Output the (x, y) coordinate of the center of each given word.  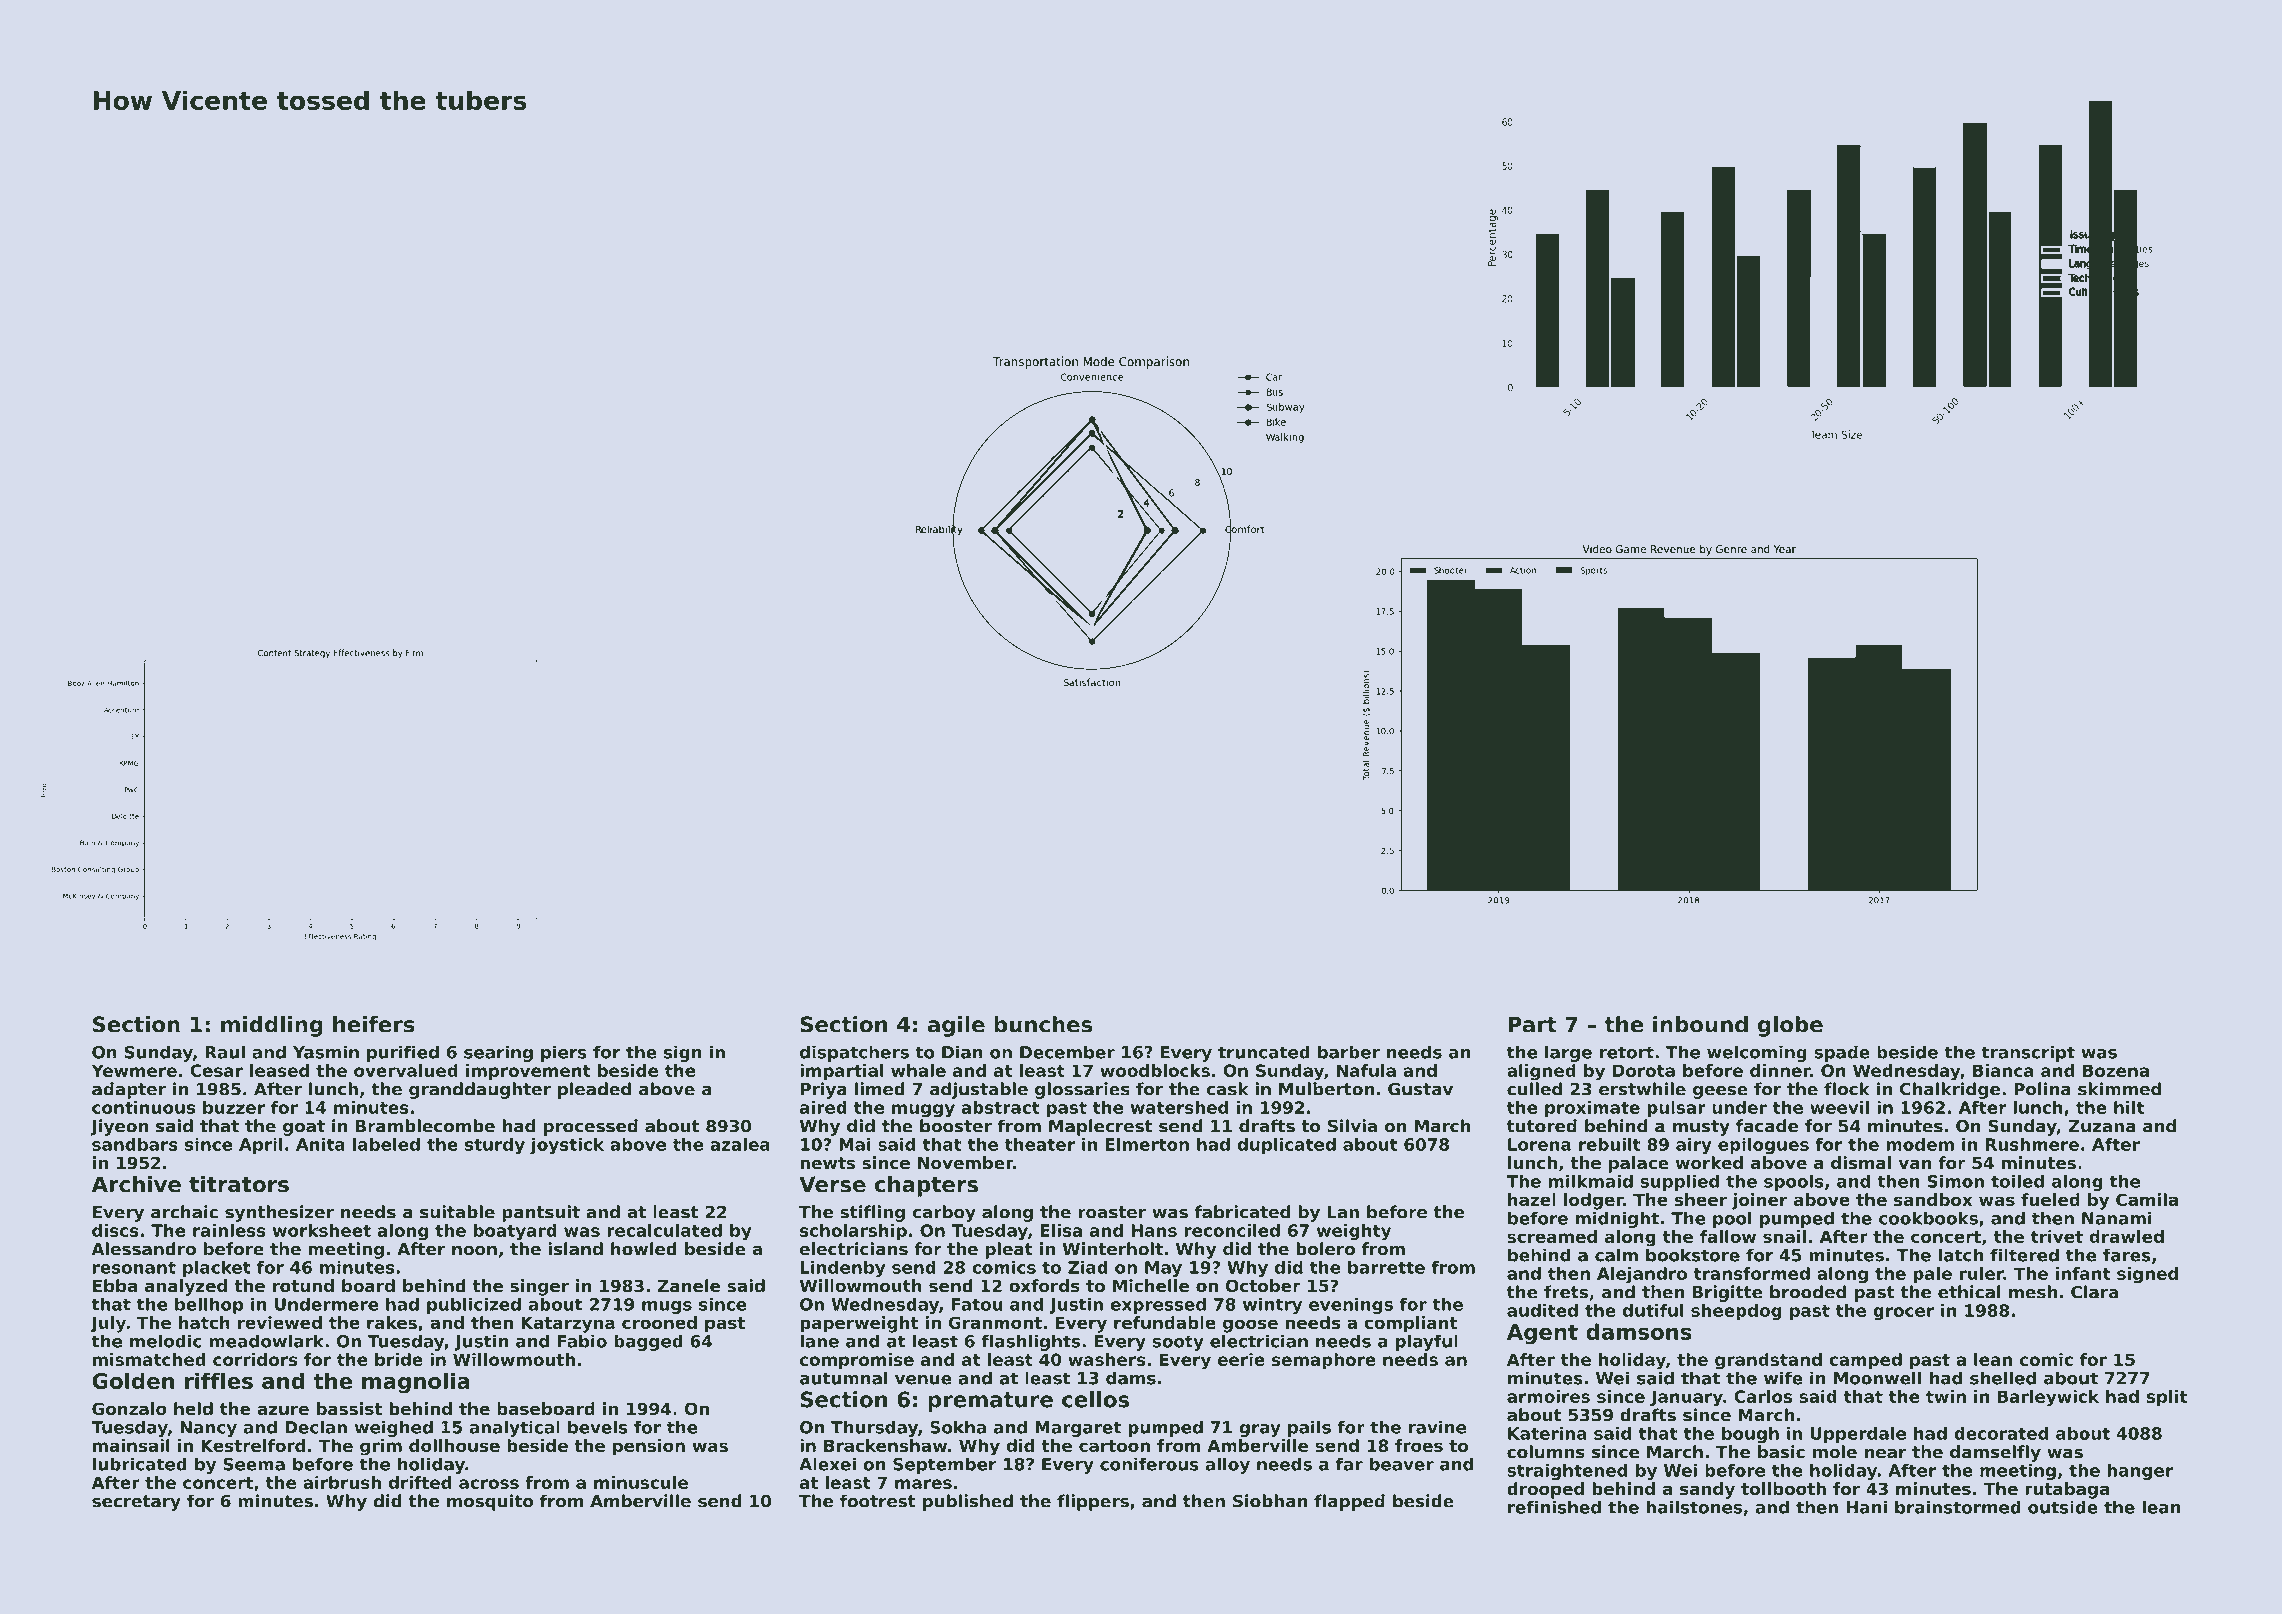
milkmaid (1590, 1181)
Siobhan (1270, 1501)
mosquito (490, 1502)
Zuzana (2101, 1126)
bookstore (1693, 1255)
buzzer (234, 1107)
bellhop (209, 1305)
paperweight (859, 1324)
